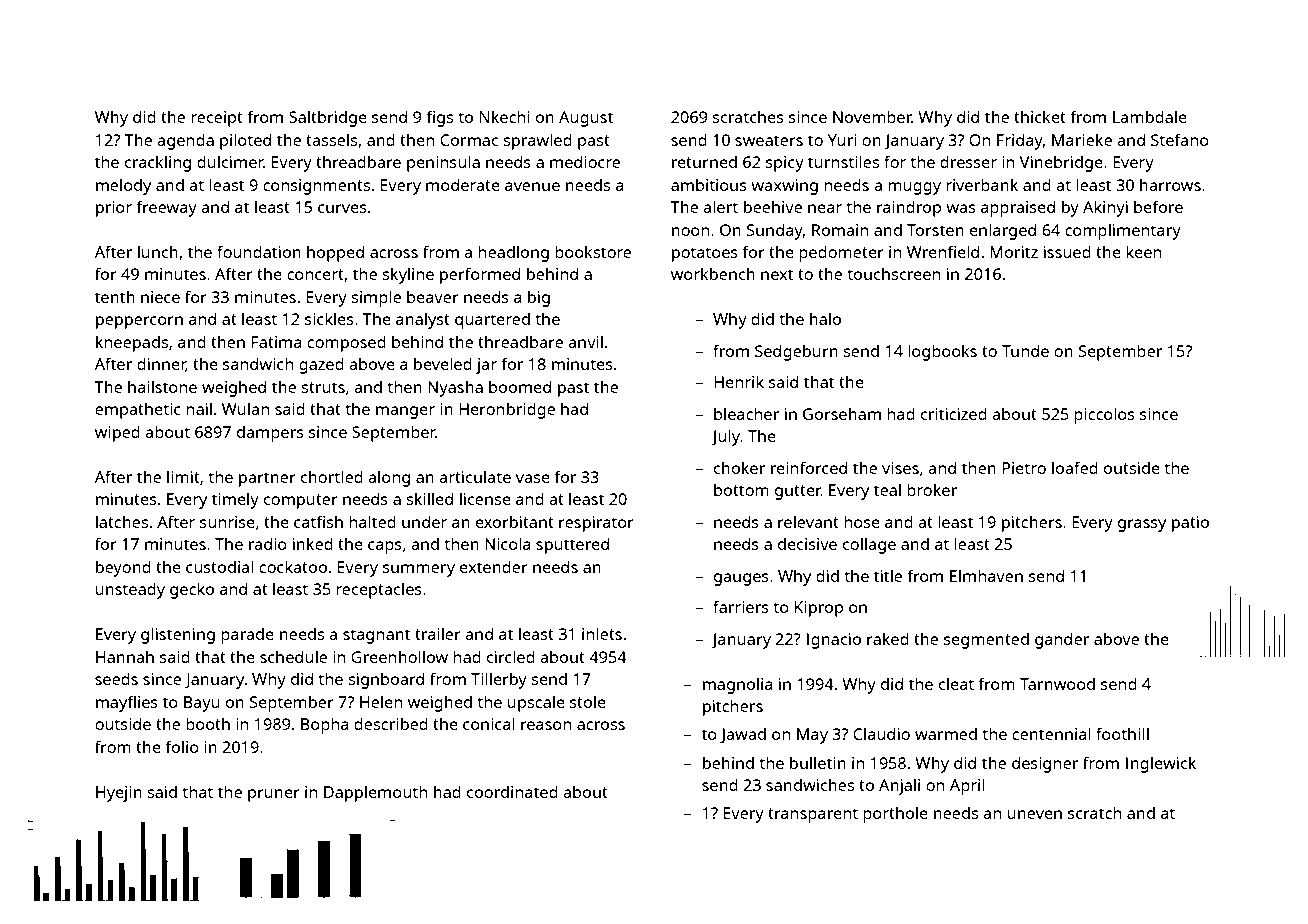 The width and height of the screenshot is (1308, 924). I want to click on loafed, so click(1075, 467).
